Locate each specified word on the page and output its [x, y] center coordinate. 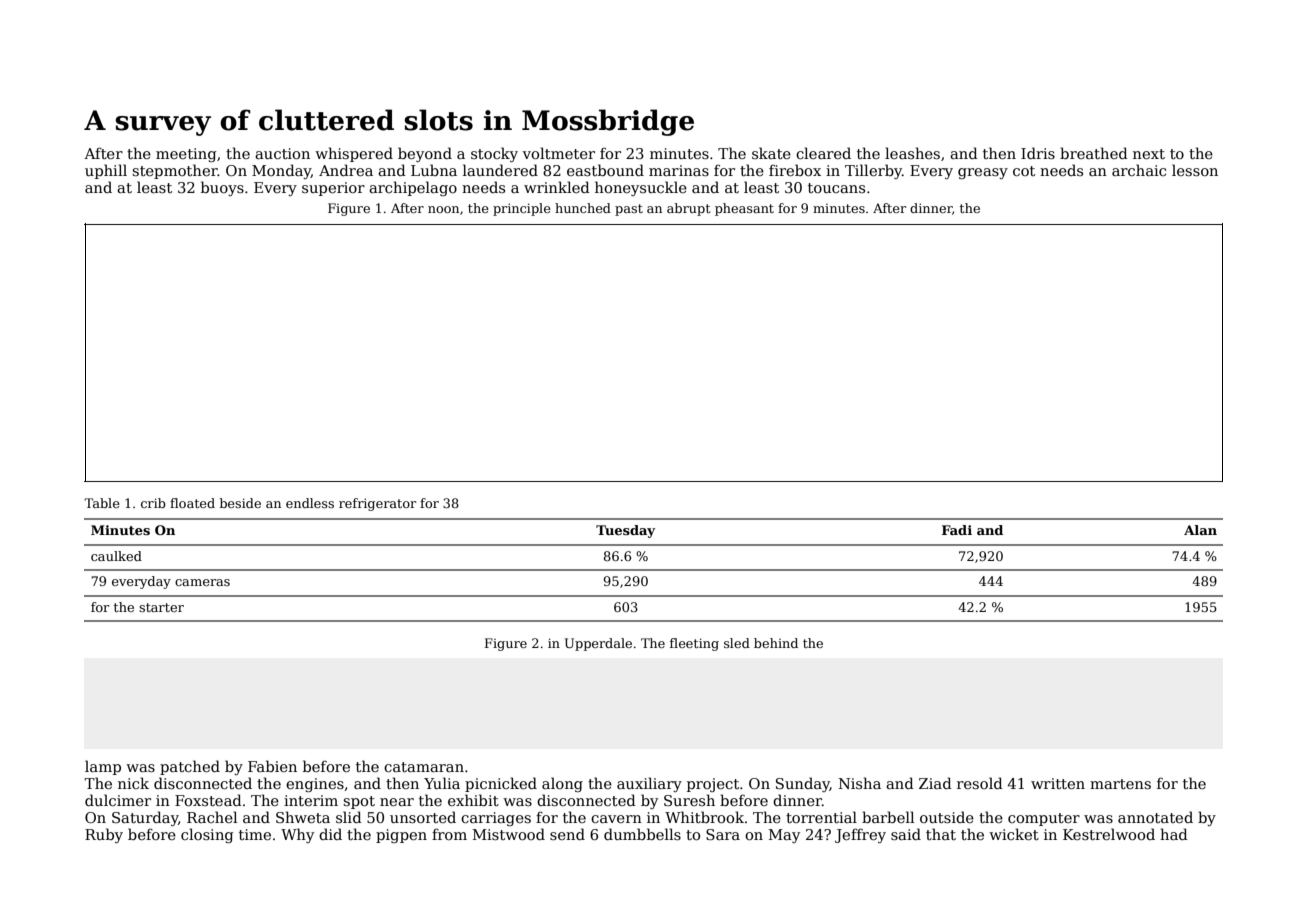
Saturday [145, 818]
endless [310, 503]
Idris [1038, 153]
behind [776, 643]
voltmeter [558, 153]
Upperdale [598, 644]
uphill [106, 171]
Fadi [957, 530]
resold [980, 783]
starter [161, 607]
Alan [1200, 530]
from [449, 834]
